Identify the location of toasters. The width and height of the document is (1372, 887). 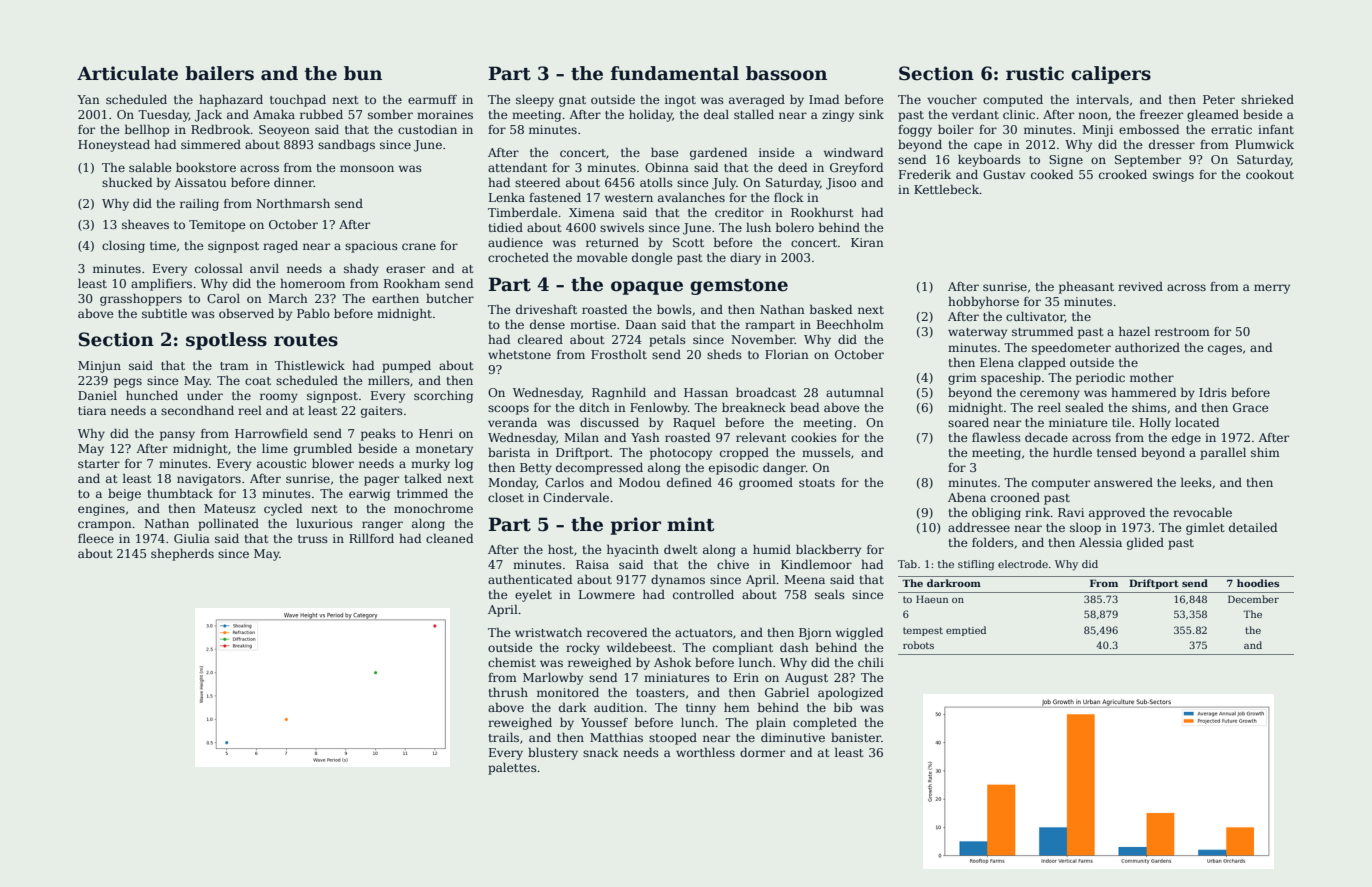
(660, 693).
